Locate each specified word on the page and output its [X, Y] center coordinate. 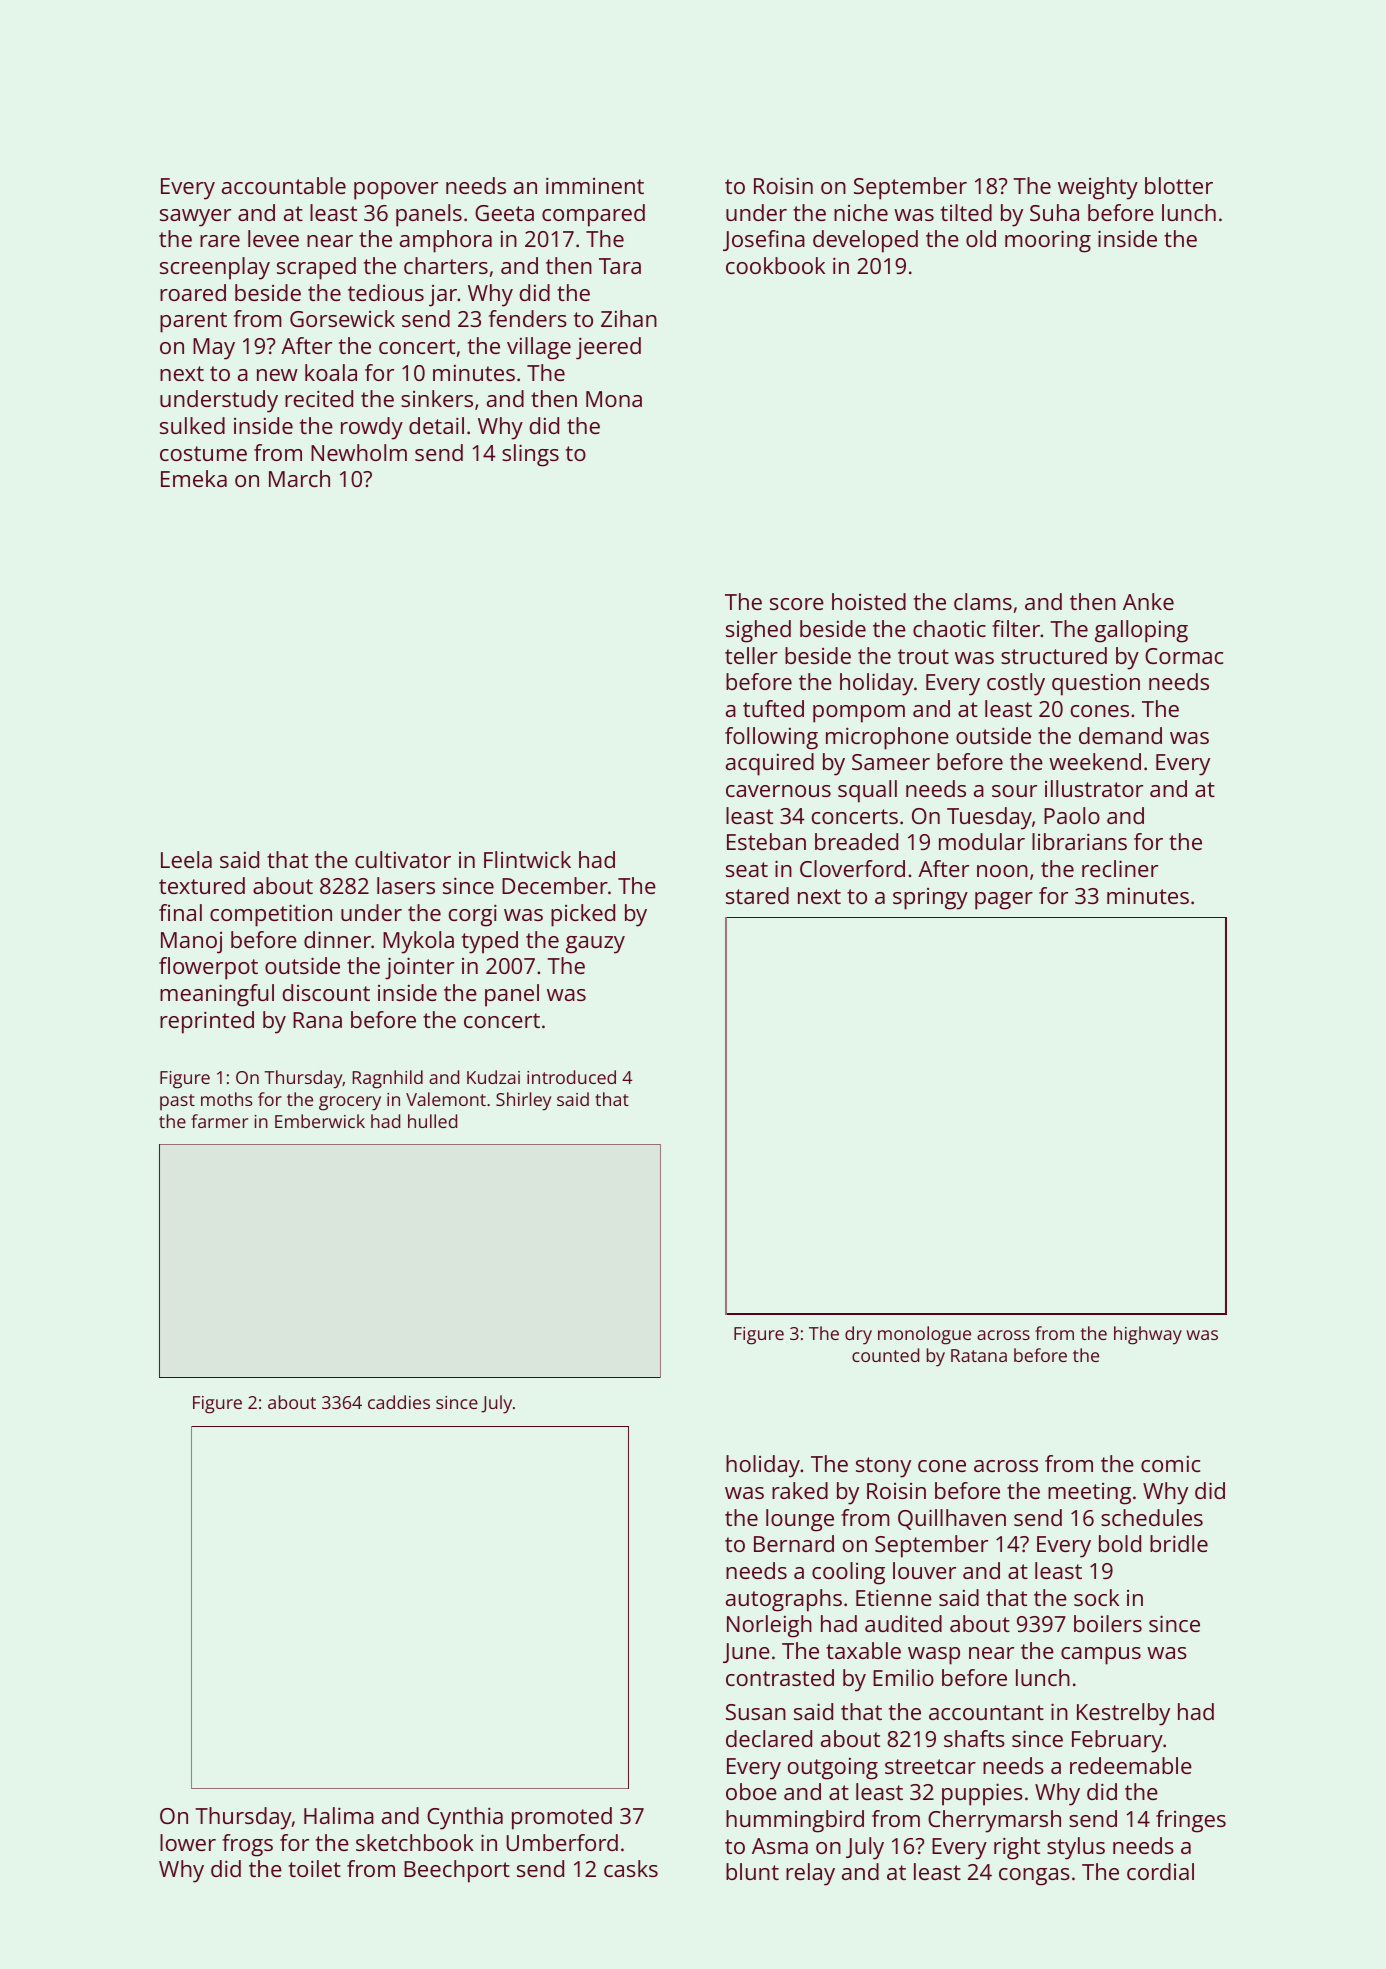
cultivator [403, 859]
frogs [247, 1845]
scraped [316, 268]
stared [757, 895]
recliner [1120, 868]
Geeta [504, 213]
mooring [1048, 241]
